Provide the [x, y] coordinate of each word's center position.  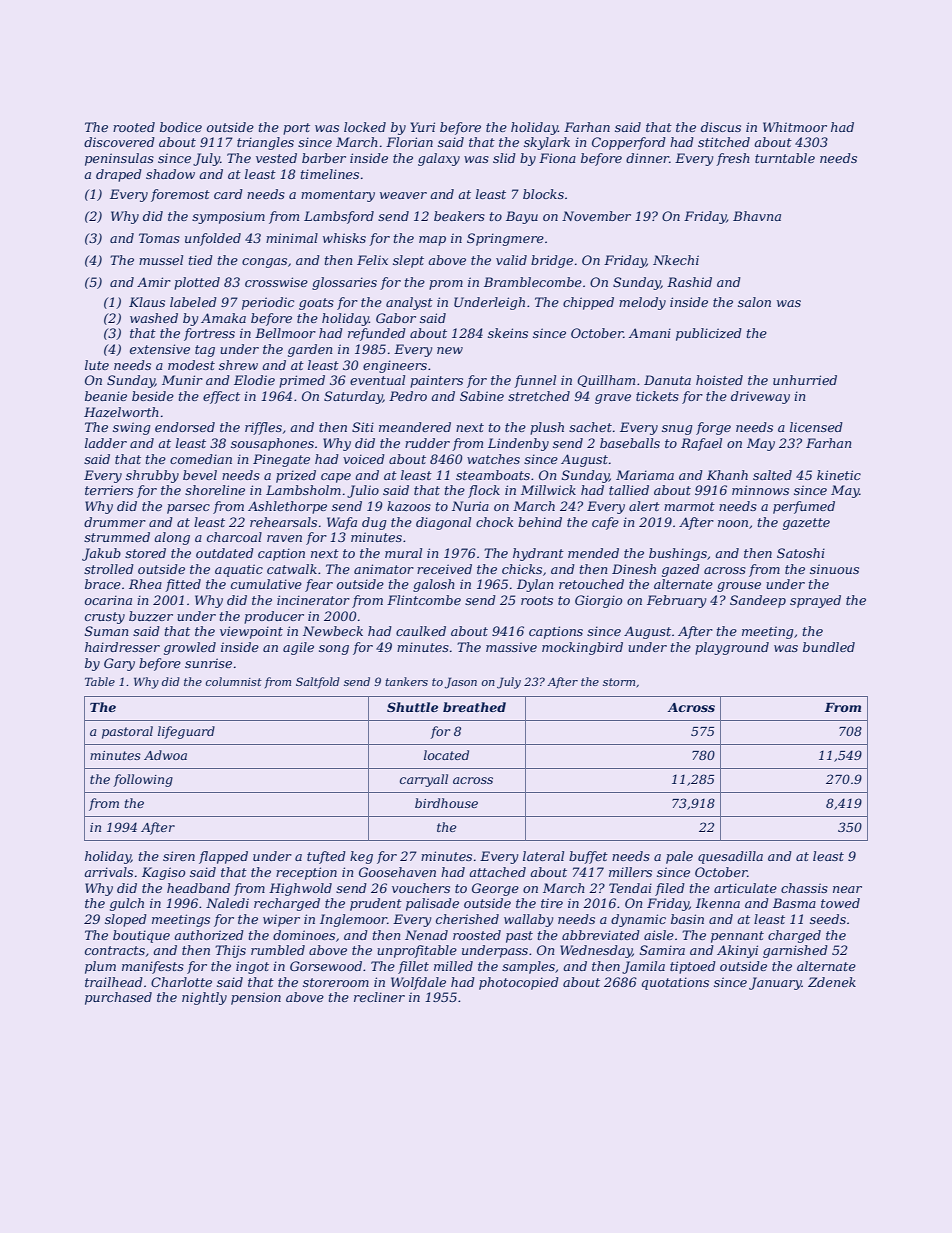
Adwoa [165, 755]
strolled [109, 569]
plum [100, 967]
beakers [459, 216]
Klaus [147, 302]
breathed [474, 707]
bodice [181, 127]
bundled [829, 647]
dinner [647, 158]
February [677, 601]
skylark [547, 143]
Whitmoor [795, 127]
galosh [434, 585]
